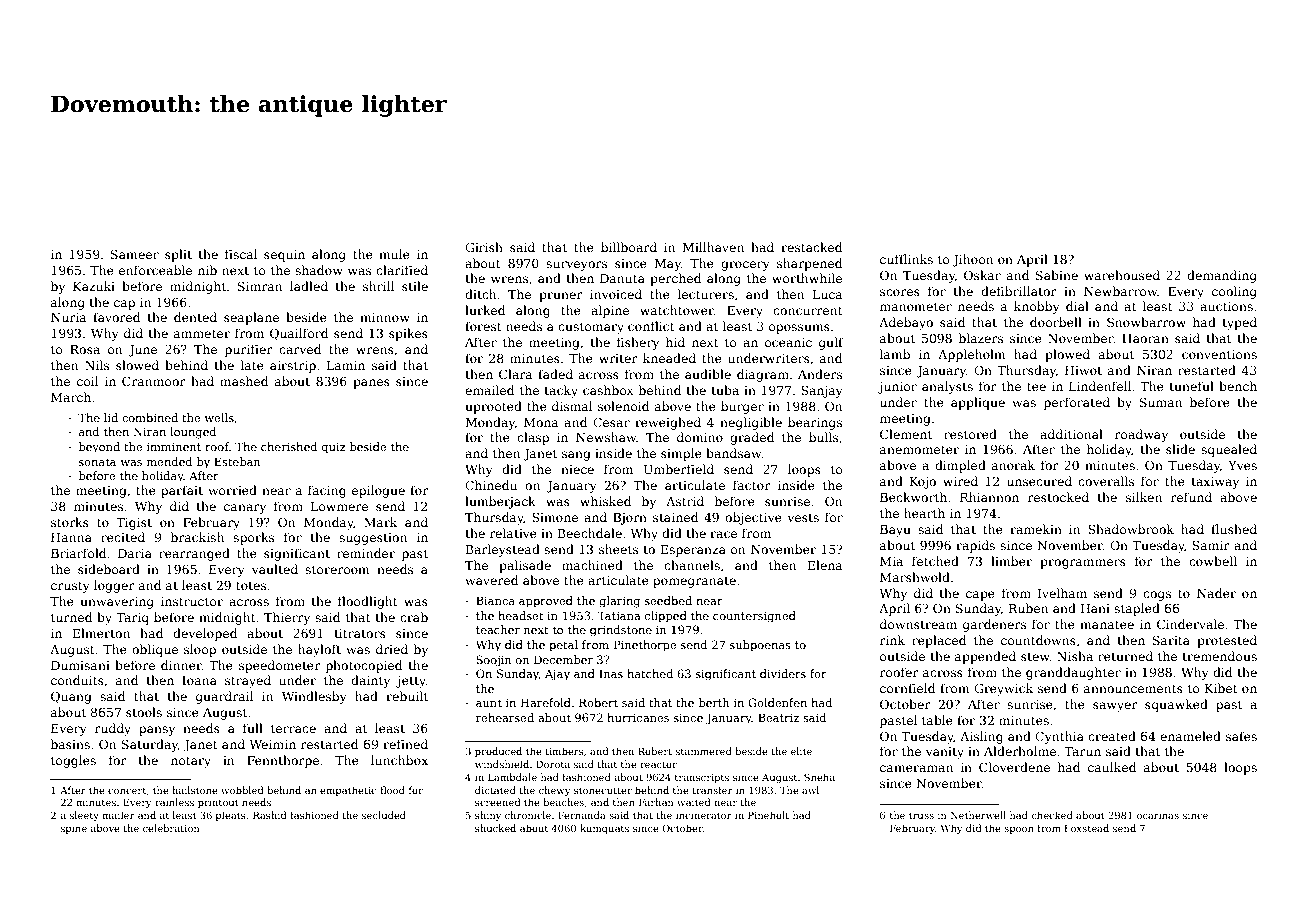 The width and height of the screenshot is (1308, 924). What do you see at coordinates (1087, 828) in the screenshot?
I see `Foxstead` at bounding box center [1087, 828].
